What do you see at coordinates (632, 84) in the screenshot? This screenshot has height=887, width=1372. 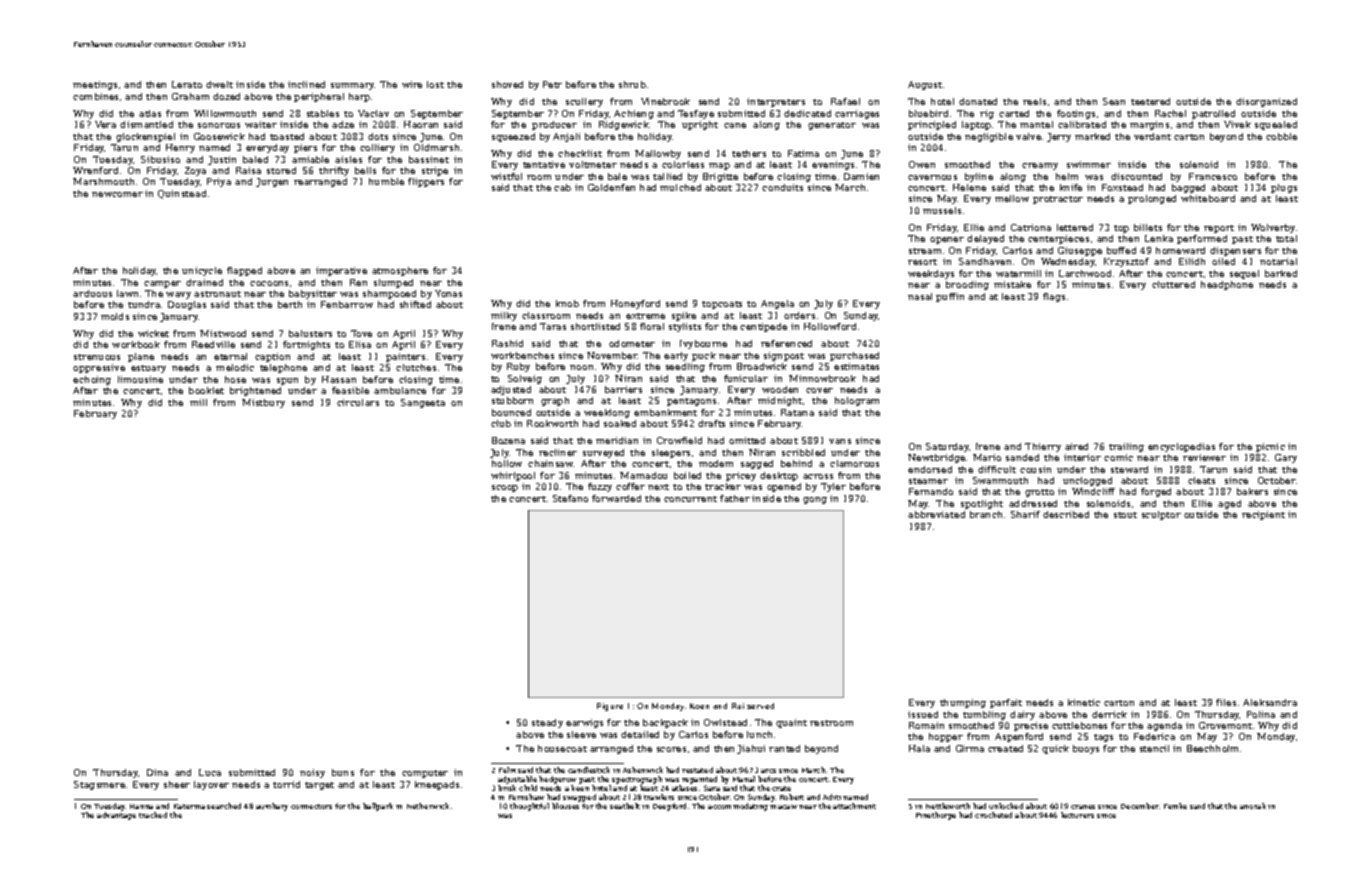 I see `shrub` at bounding box center [632, 84].
